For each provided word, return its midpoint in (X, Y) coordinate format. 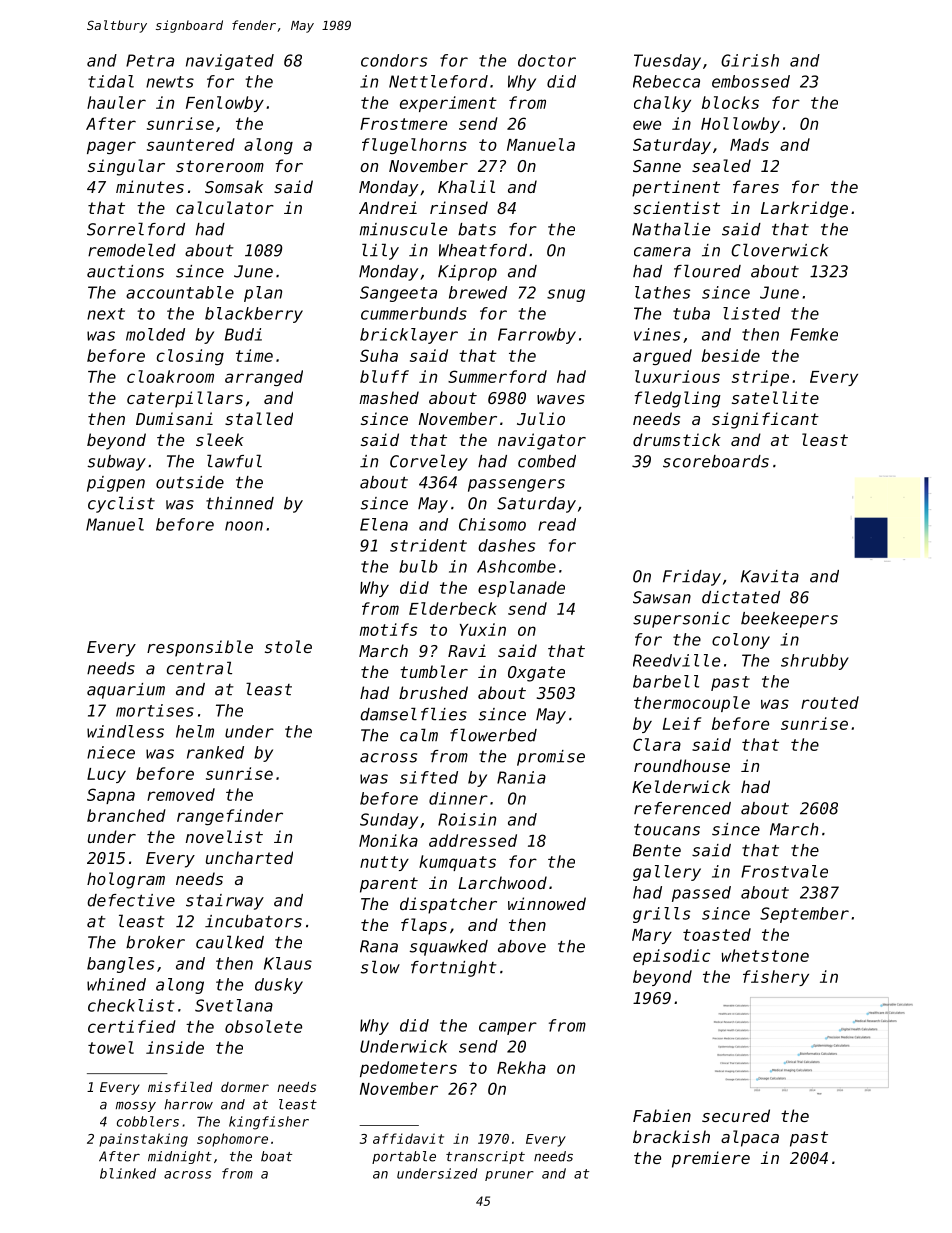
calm (419, 735)
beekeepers (789, 620)
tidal (111, 81)
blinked (128, 1173)
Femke (814, 334)
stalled (259, 418)
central (199, 668)
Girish (750, 60)
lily (380, 251)
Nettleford (438, 81)
